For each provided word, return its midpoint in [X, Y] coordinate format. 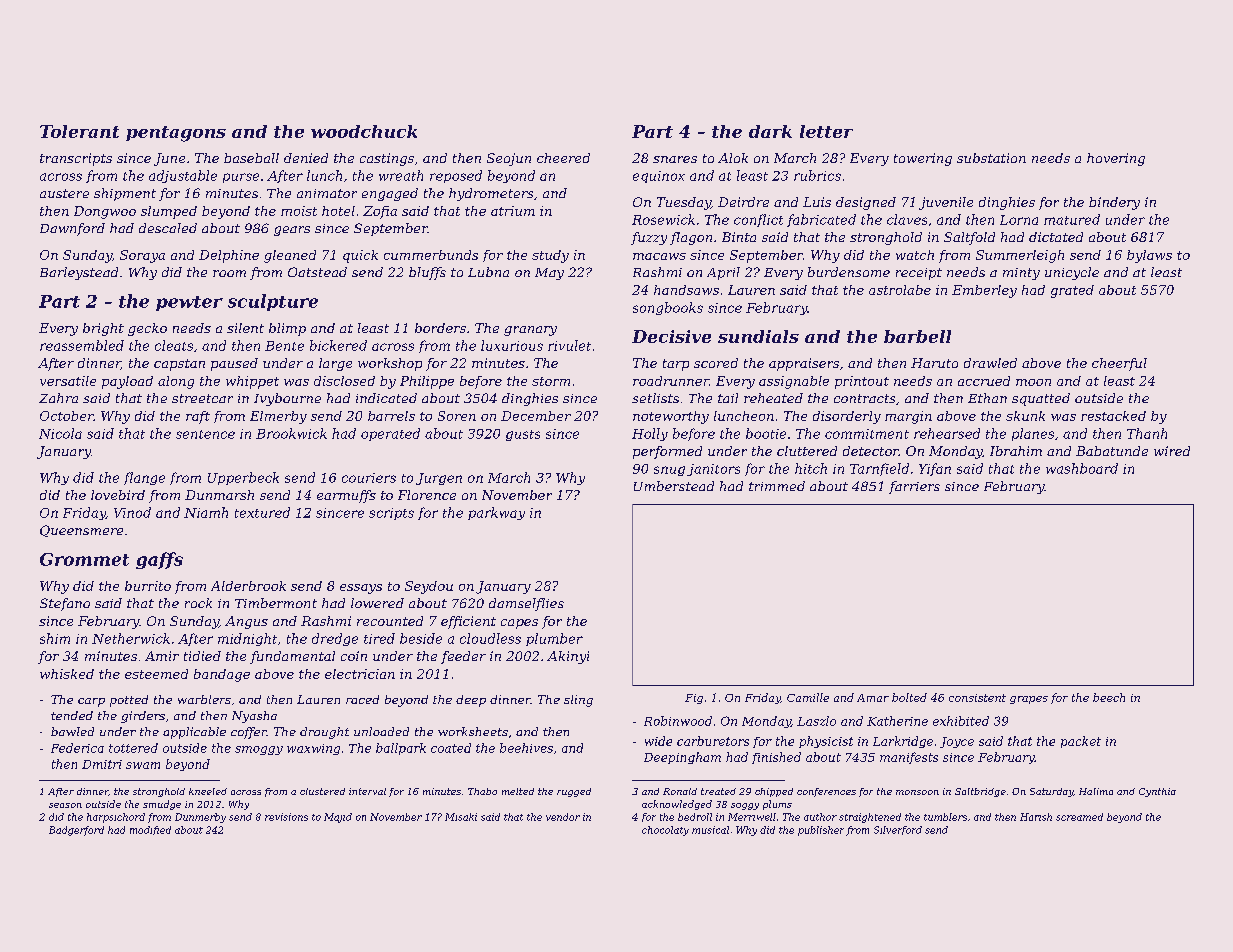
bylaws [1149, 256]
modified [150, 830]
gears [292, 231]
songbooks [668, 308]
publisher [821, 831]
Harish [1036, 817]
